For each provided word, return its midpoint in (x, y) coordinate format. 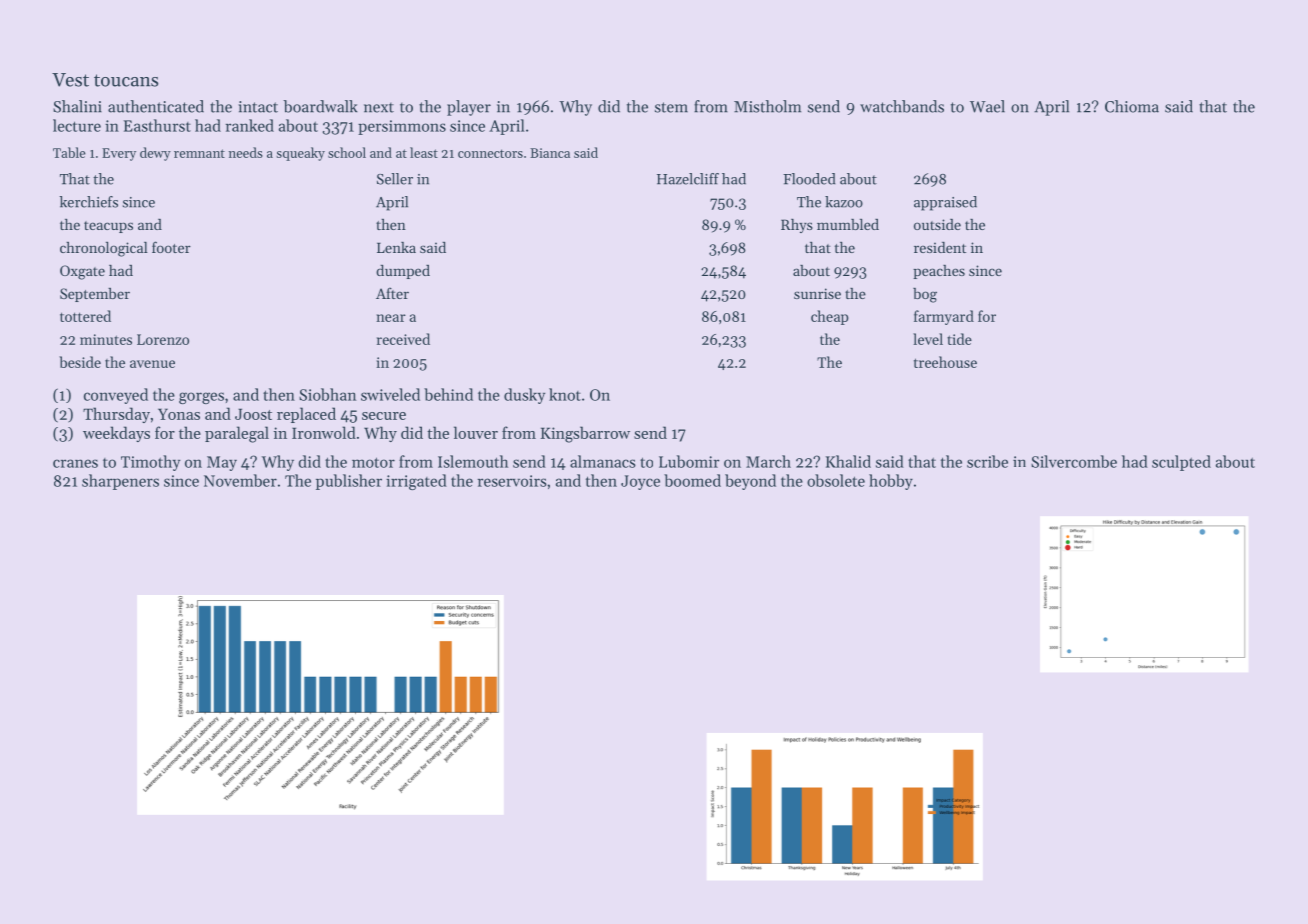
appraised (945, 203)
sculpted (1181, 463)
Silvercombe (1074, 461)
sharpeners (120, 482)
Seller (395, 179)
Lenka (396, 247)
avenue (152, 364)
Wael (987, 106)
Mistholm (767, 106)
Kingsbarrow (585, 434)
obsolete (836, 480)
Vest (70, 80)
